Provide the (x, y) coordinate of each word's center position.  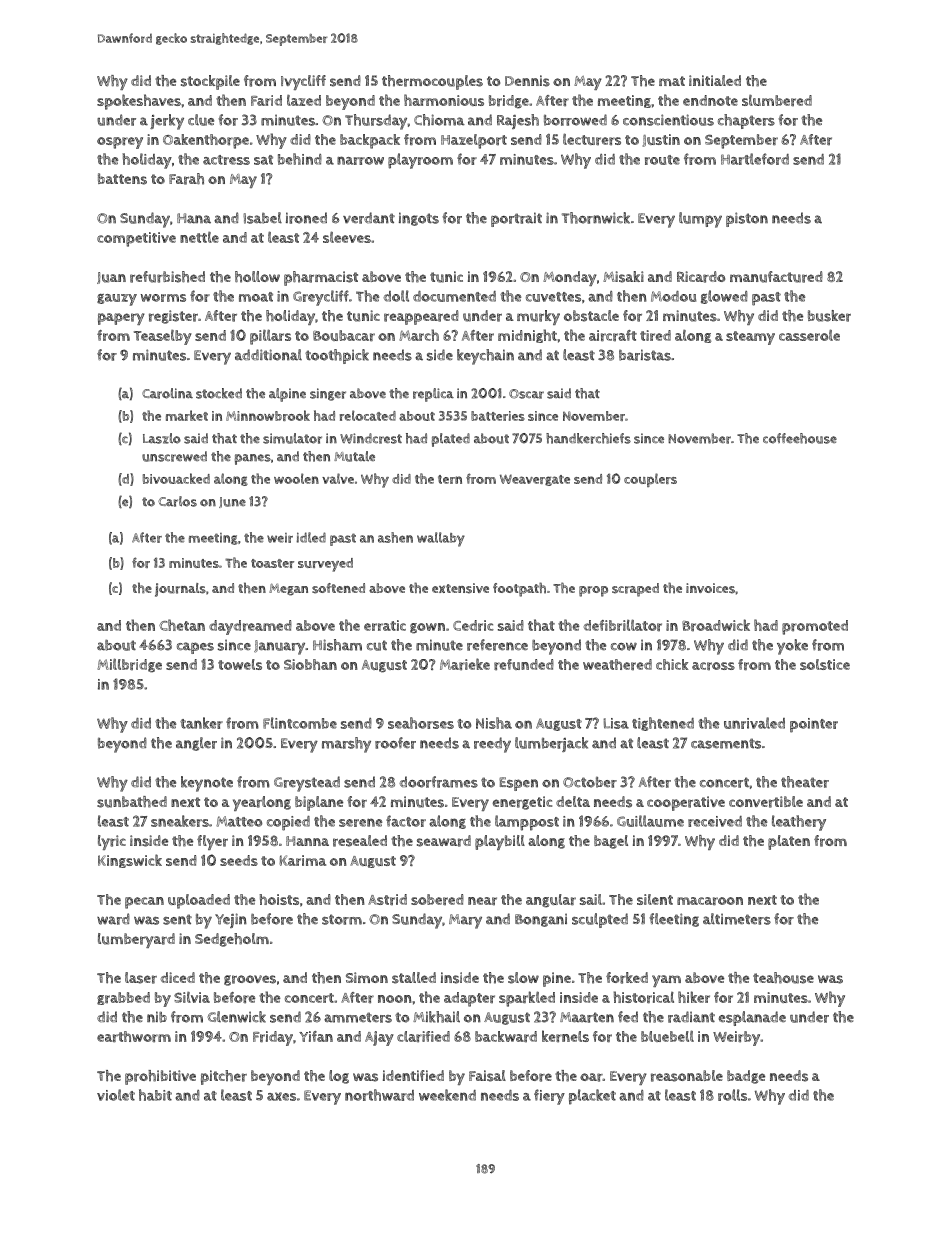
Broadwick (716, 625)
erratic (385, 625)
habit (155, 1095)
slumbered (777, 100)
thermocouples (432, 82)
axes (281, 1096)
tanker (201, 723)
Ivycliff (303, 82)
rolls (732, 1095)
